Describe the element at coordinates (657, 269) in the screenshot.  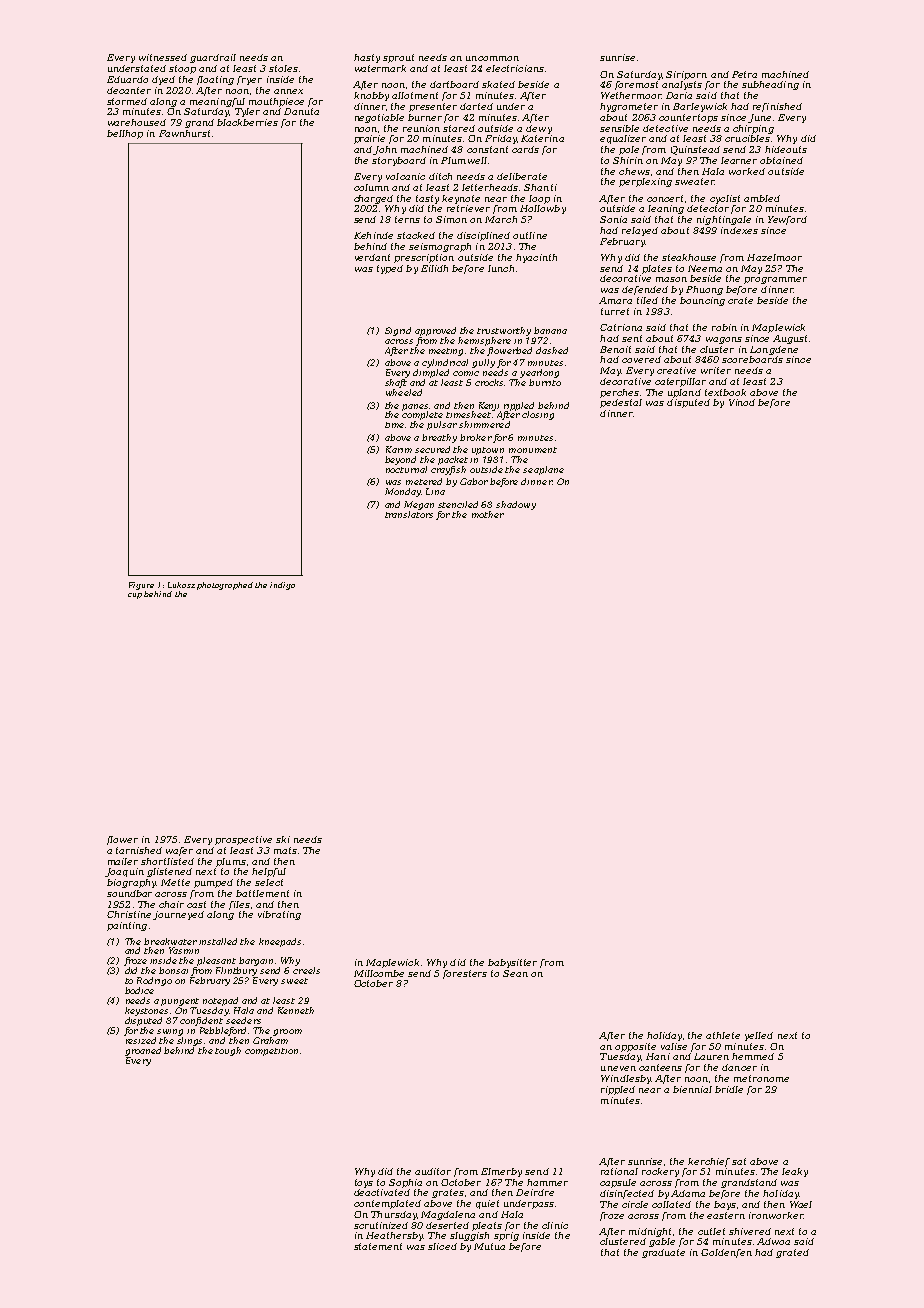
I see `plates` at that location.
